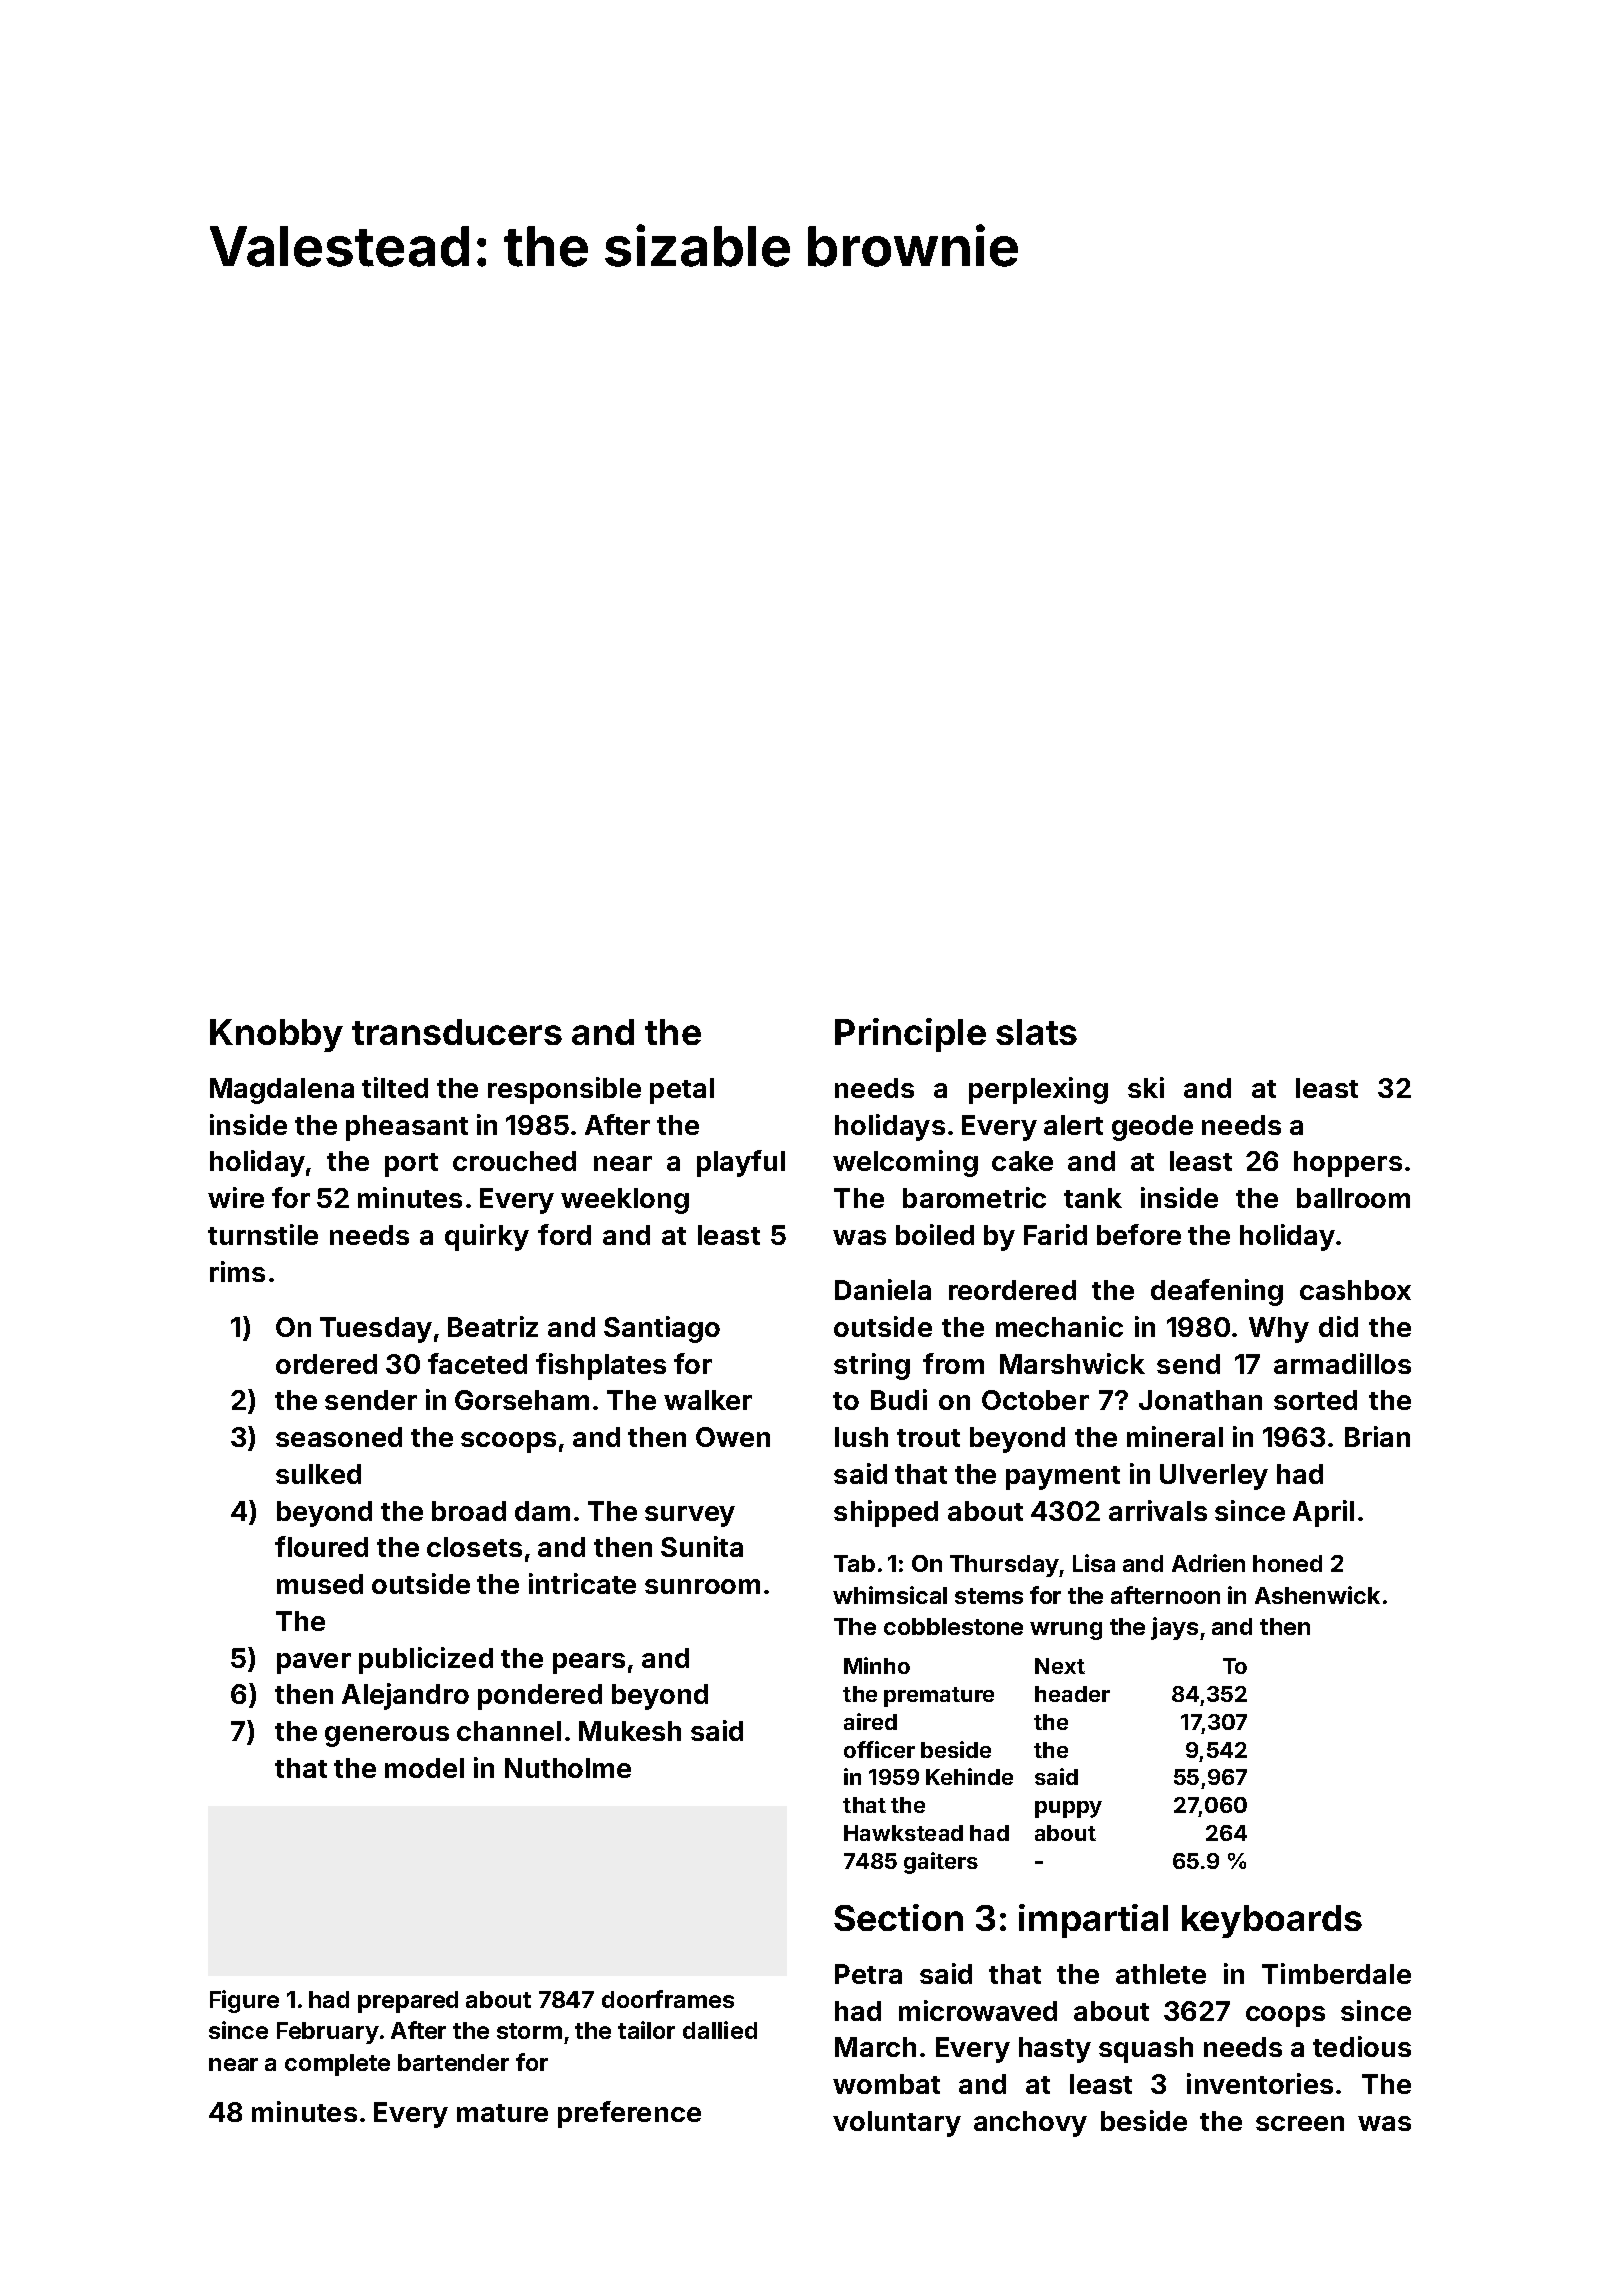 This screenshot has height=2292, width=1620. Describe the element at coordinates (903, 1833) in the screenshot. I see `Hawkstead` at that location.
